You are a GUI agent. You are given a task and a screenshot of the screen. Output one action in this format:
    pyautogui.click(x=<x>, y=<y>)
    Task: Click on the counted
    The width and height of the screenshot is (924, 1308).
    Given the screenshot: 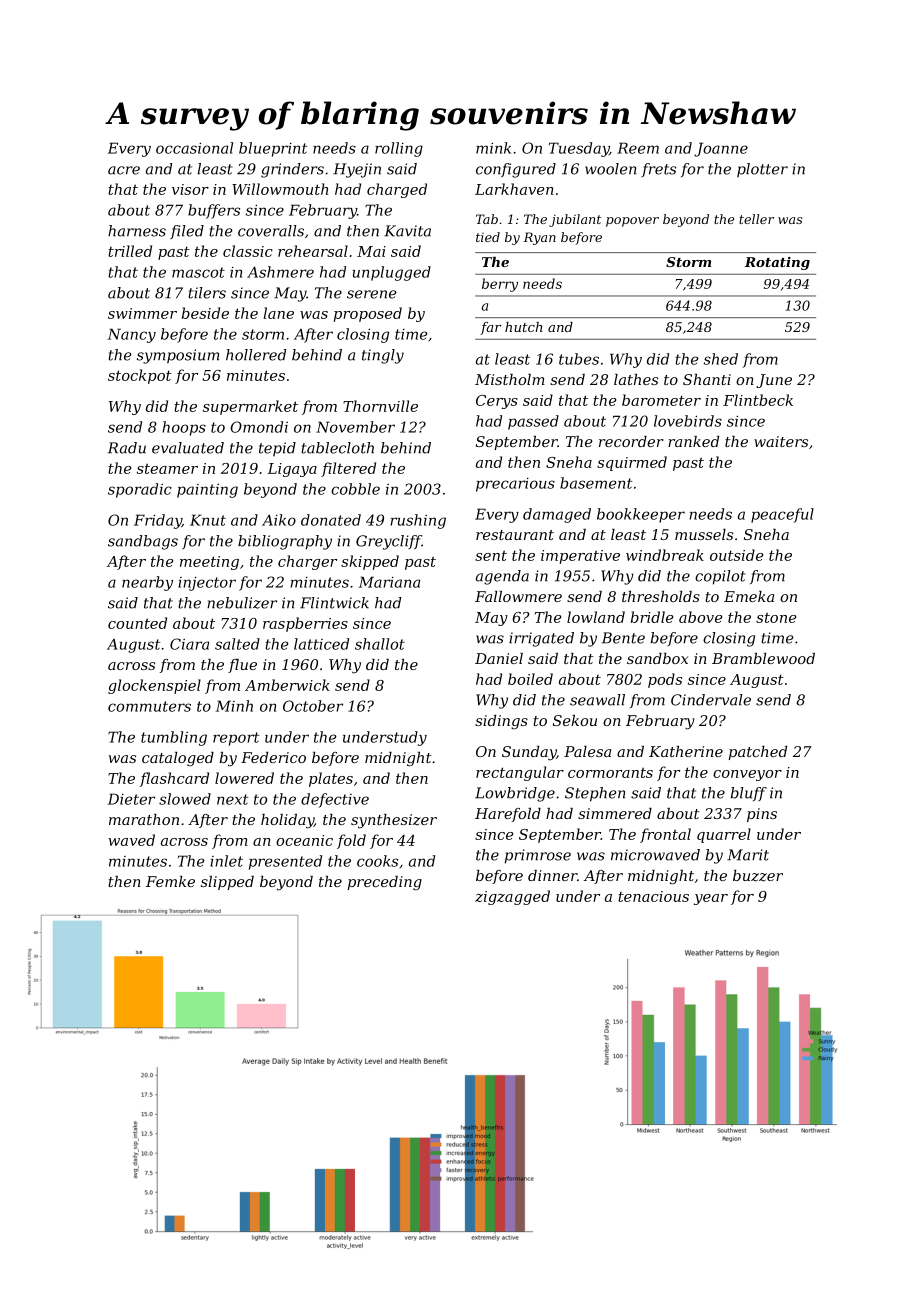 What is the action you would take?
    pyautogui.click(x=137, y=623)
